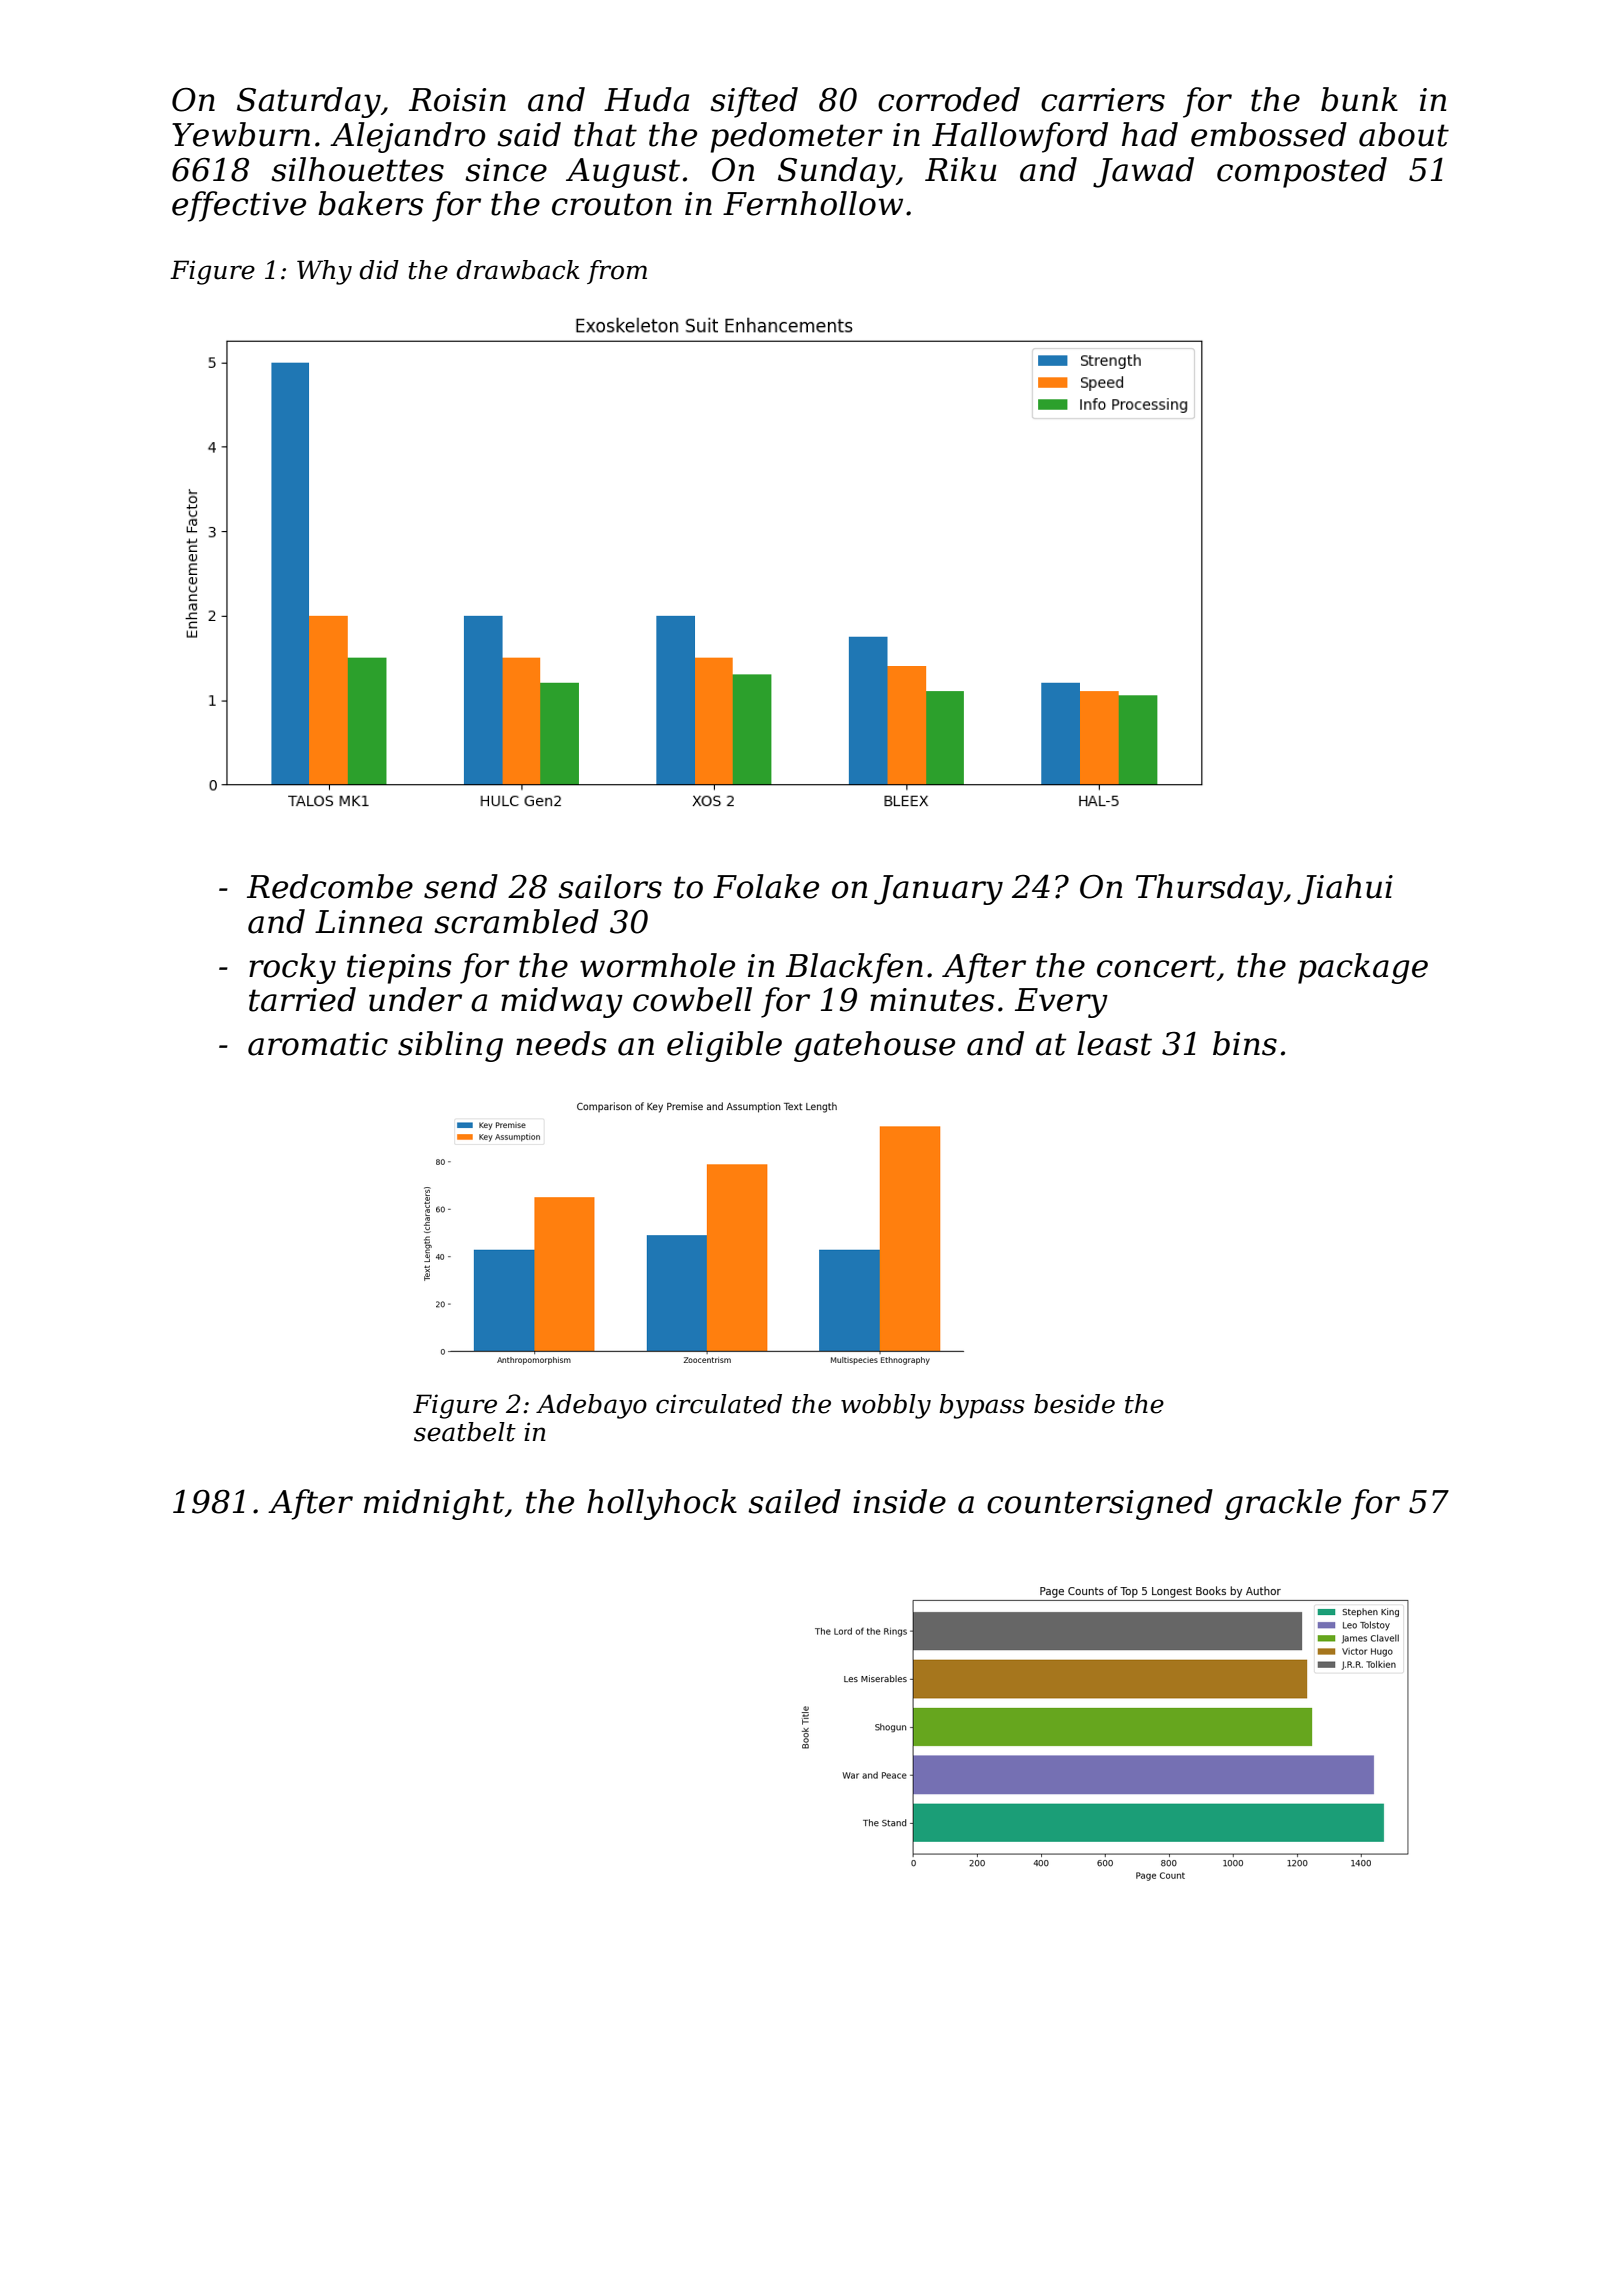 The image size is (1620, 2292). I want to click on package, so click(1363, 968).
